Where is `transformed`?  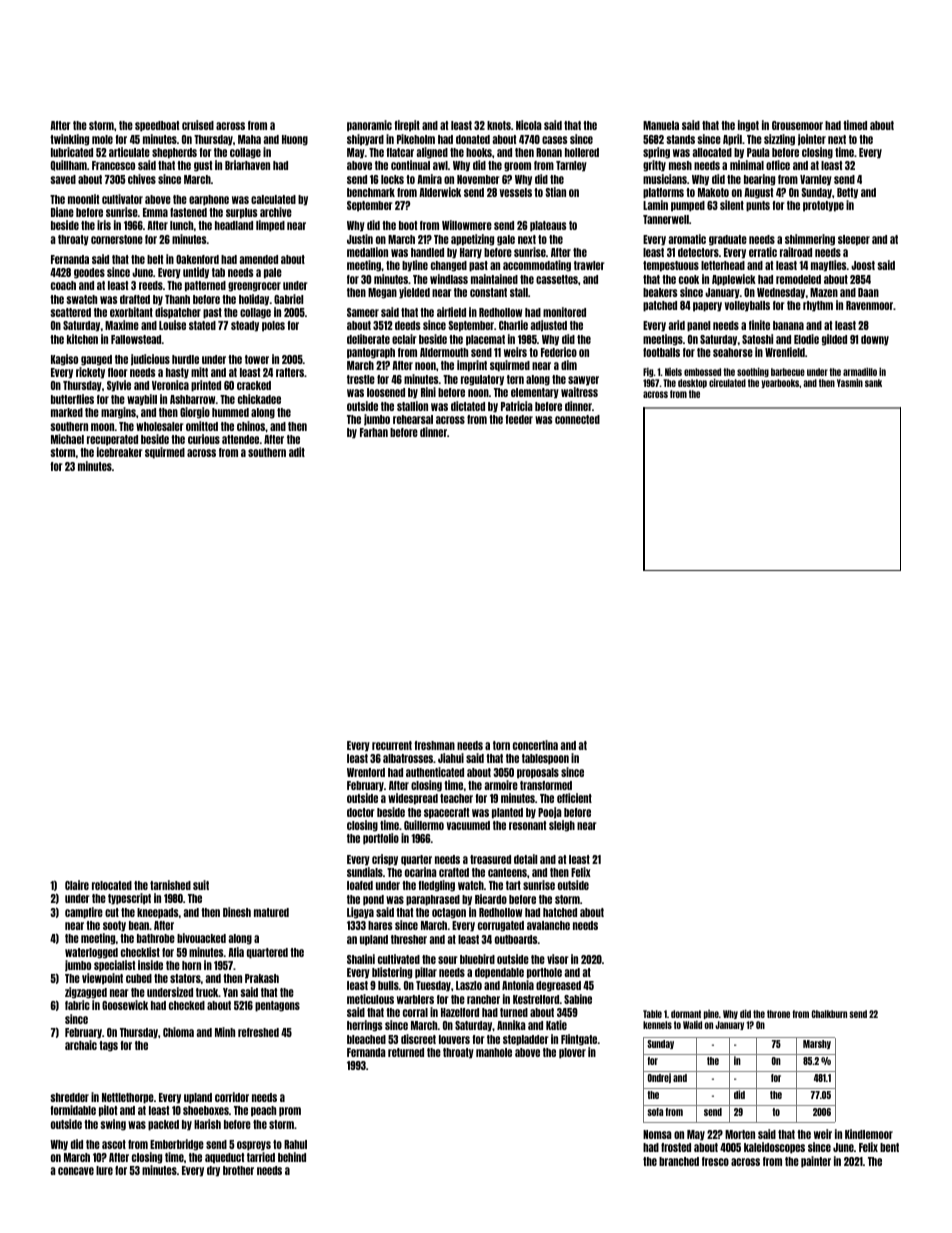
transformed is located at coordinates (546, 785).
